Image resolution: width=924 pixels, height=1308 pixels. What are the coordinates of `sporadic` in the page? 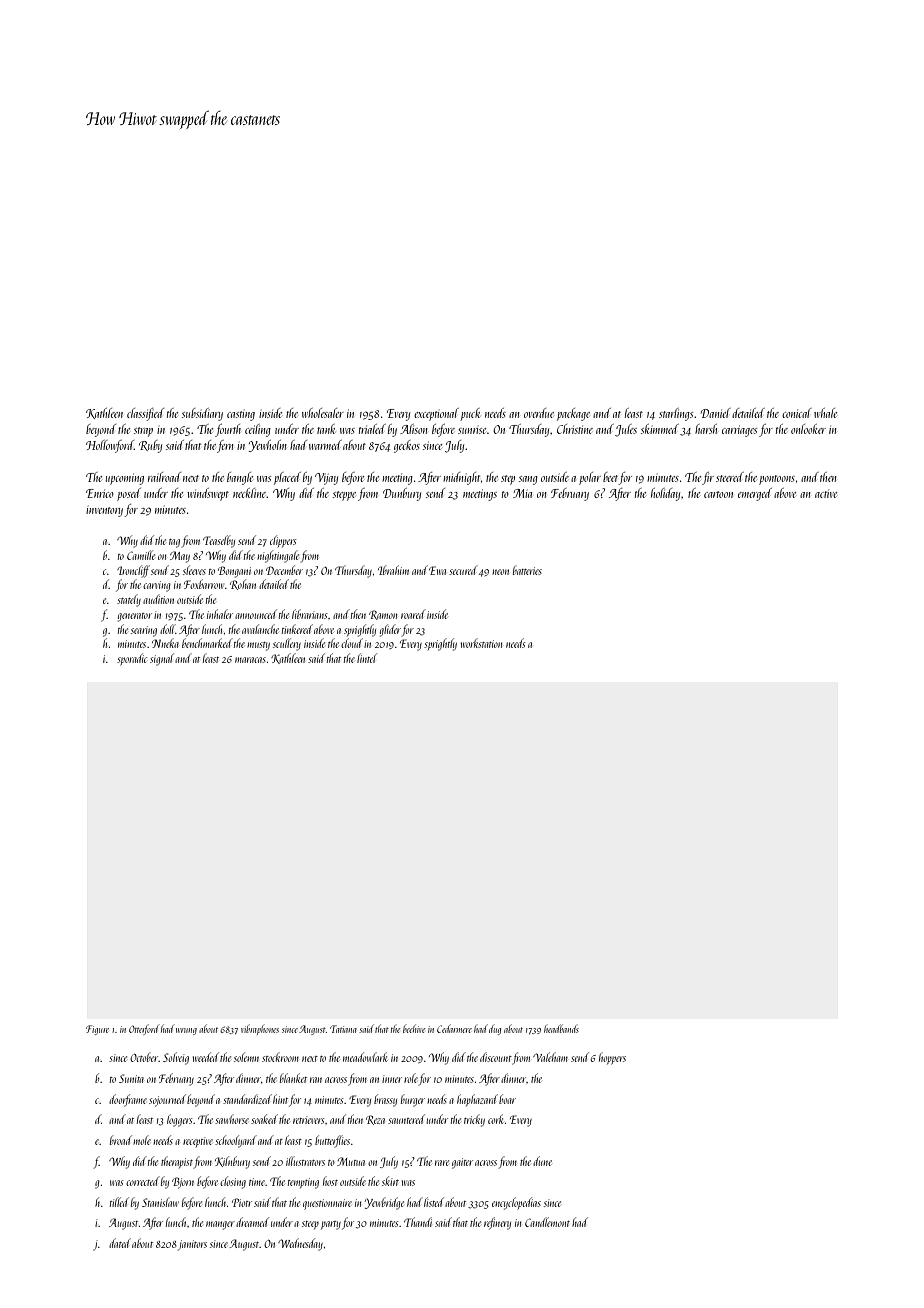 It's located at (132, 659).
